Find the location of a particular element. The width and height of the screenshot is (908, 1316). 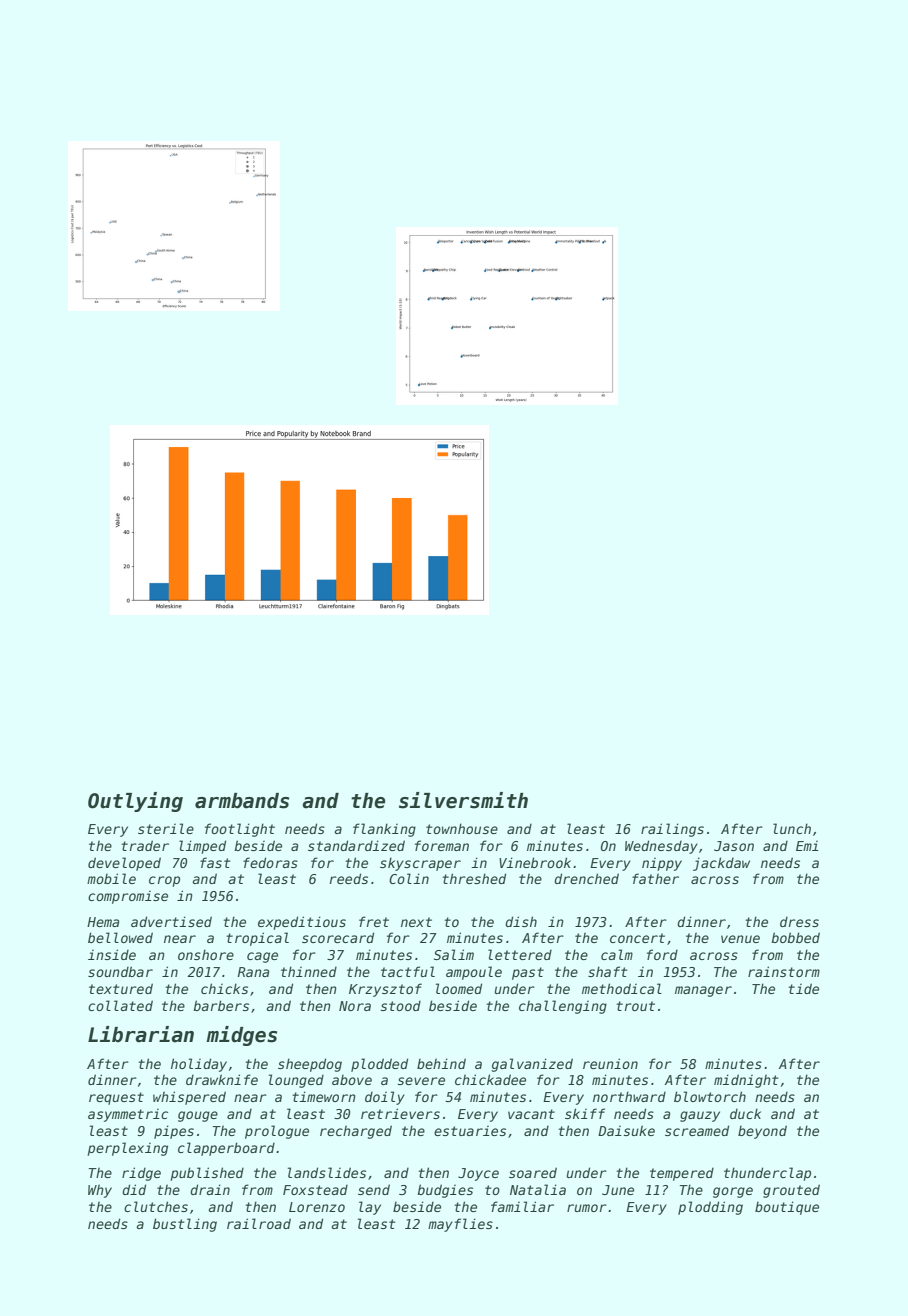

Hema is located at coordinates (103, 922).
